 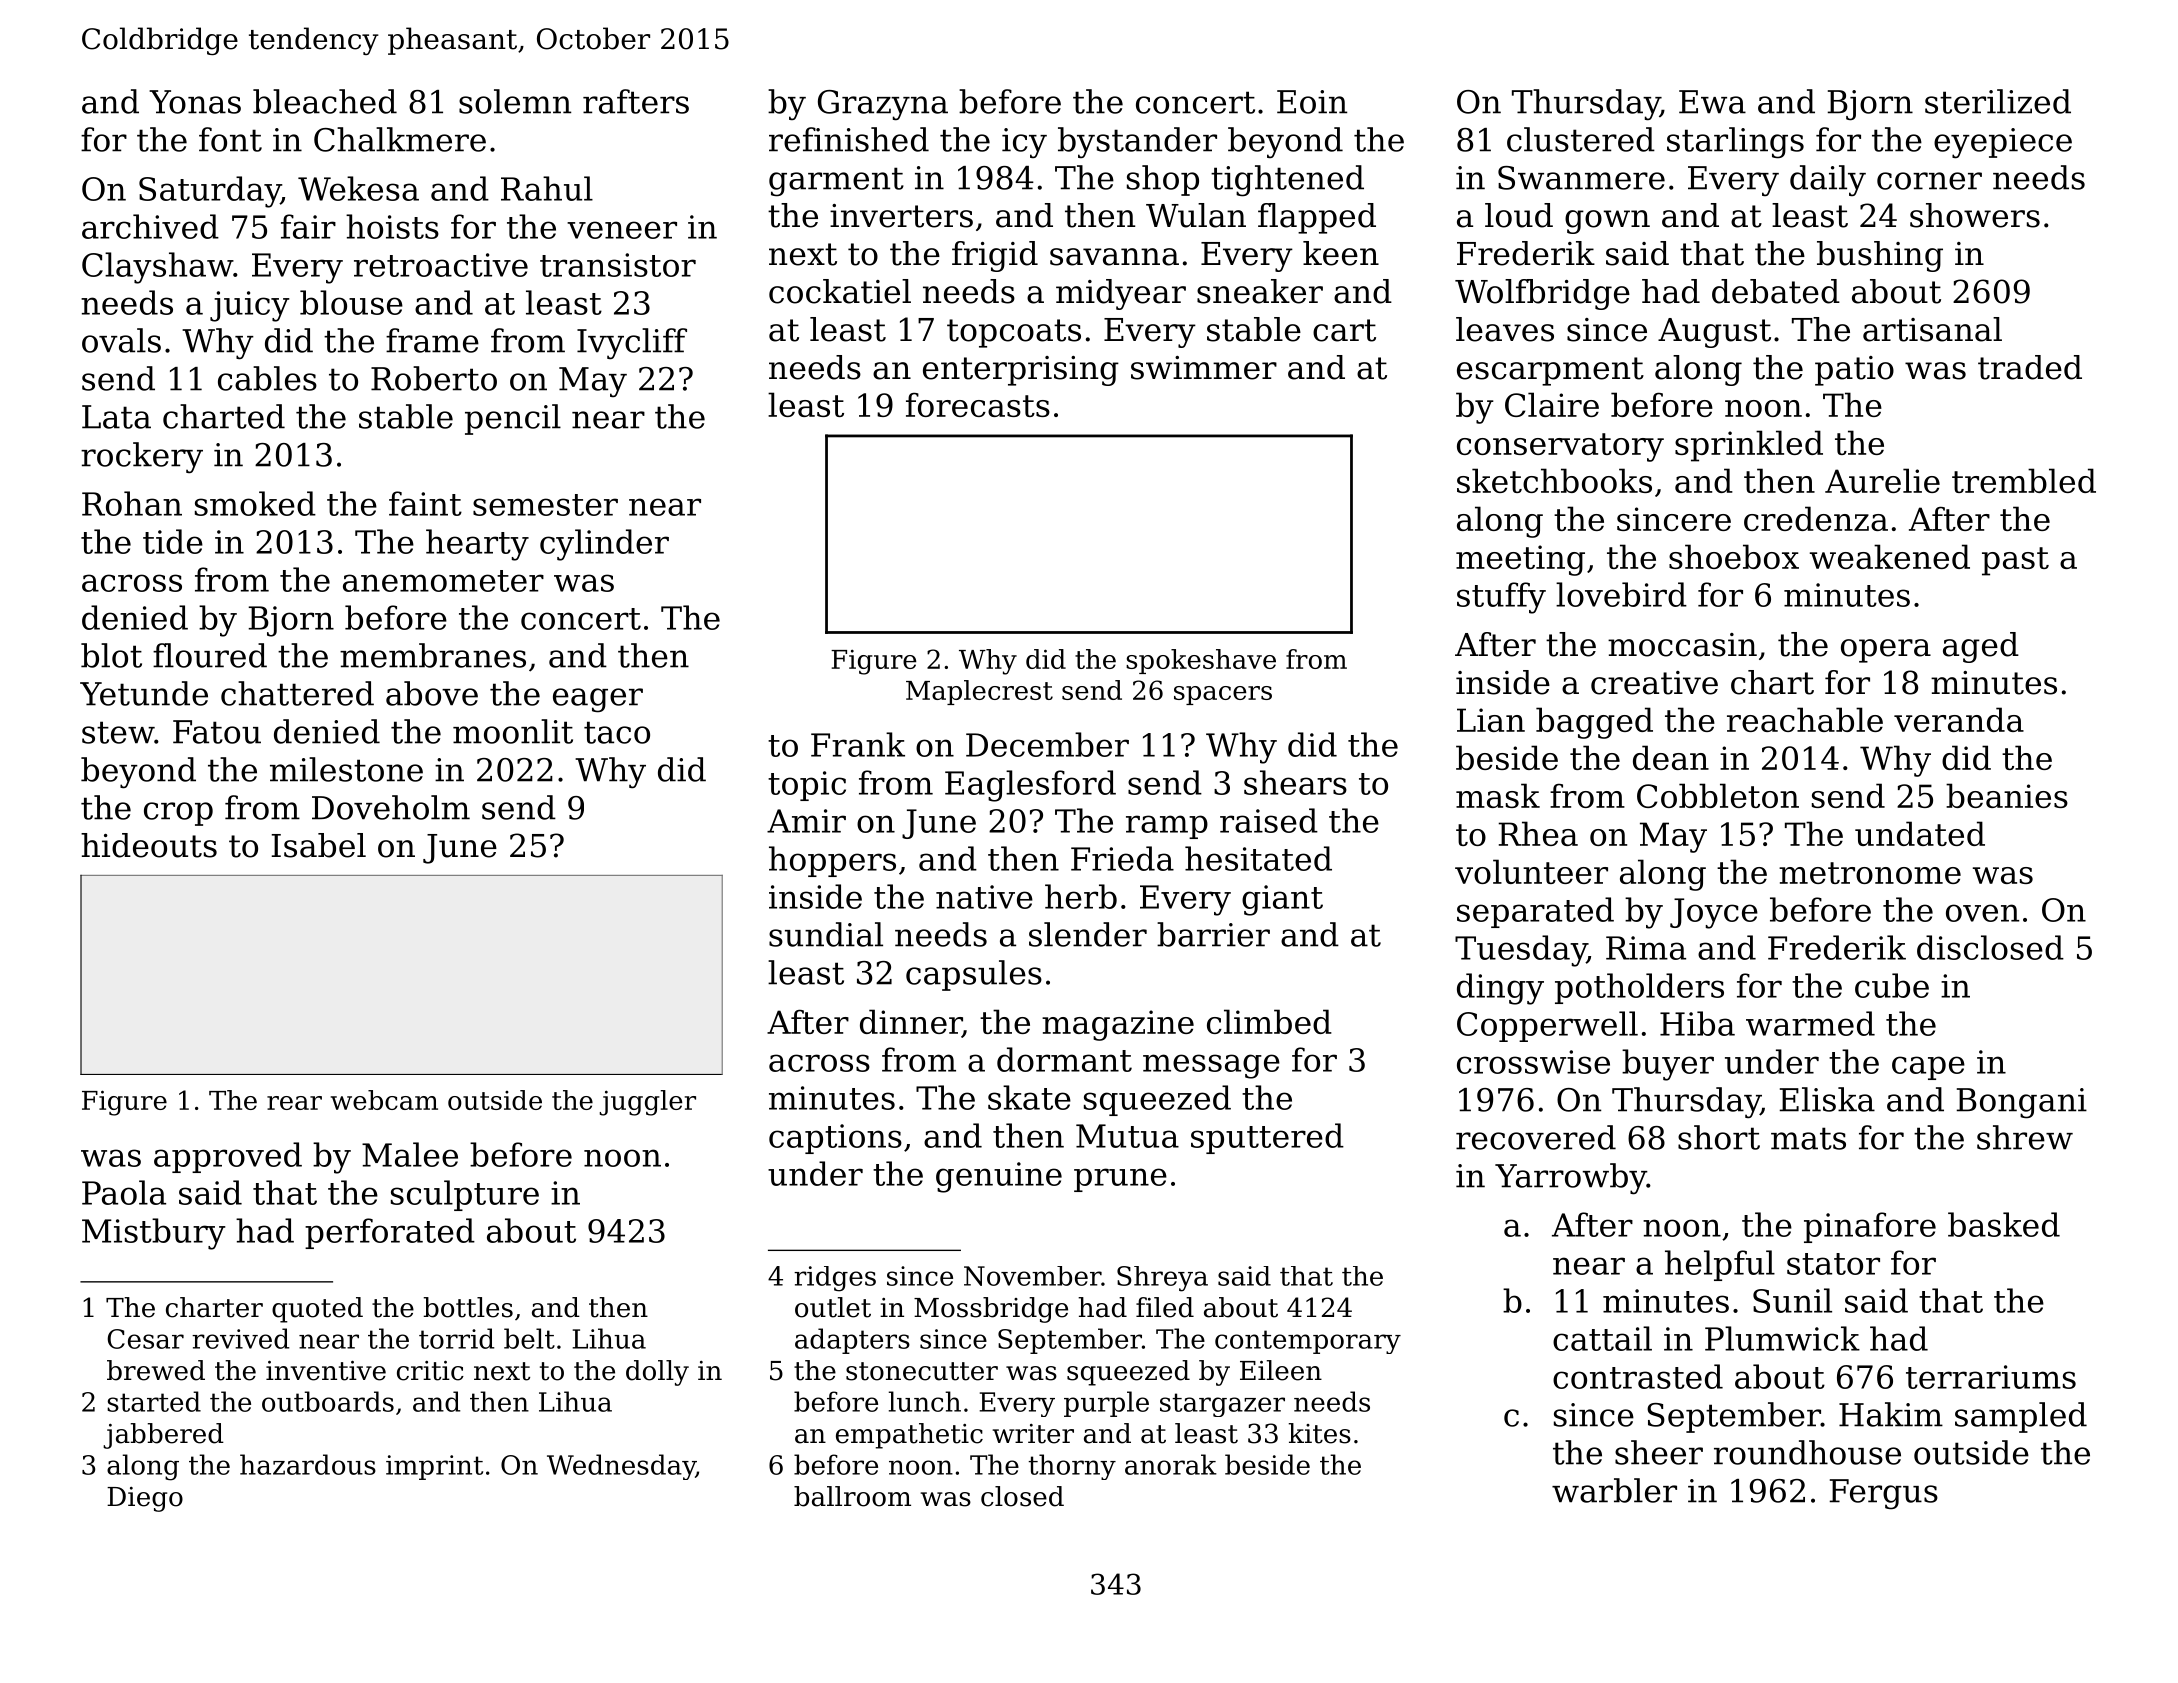 What do you see at coordinates (1712, 102) in the screenshot?
I see `Ewa` at bounding box center [1712, 102].
